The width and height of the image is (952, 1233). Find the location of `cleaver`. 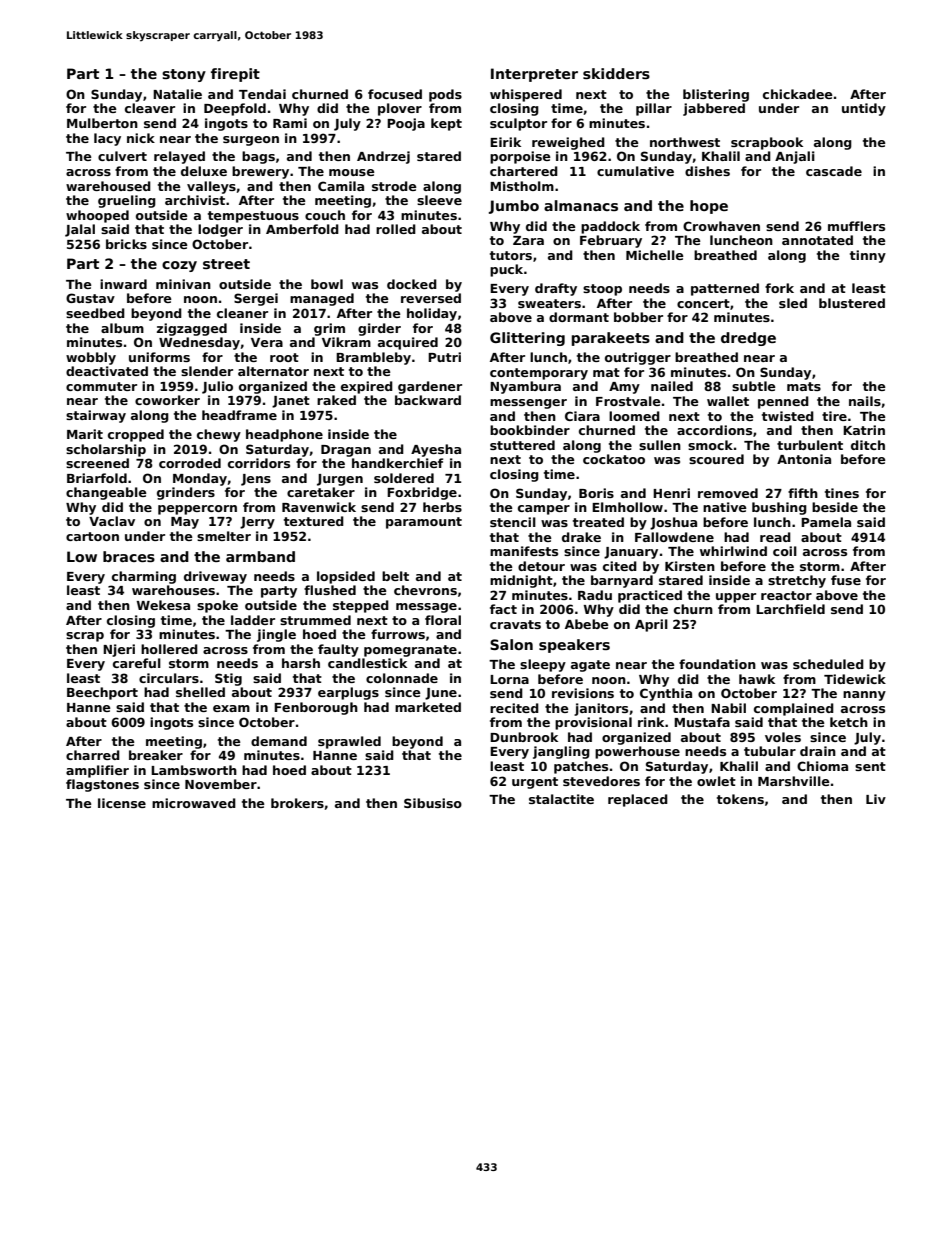

cleaver is located at coordinates (150, 108).
